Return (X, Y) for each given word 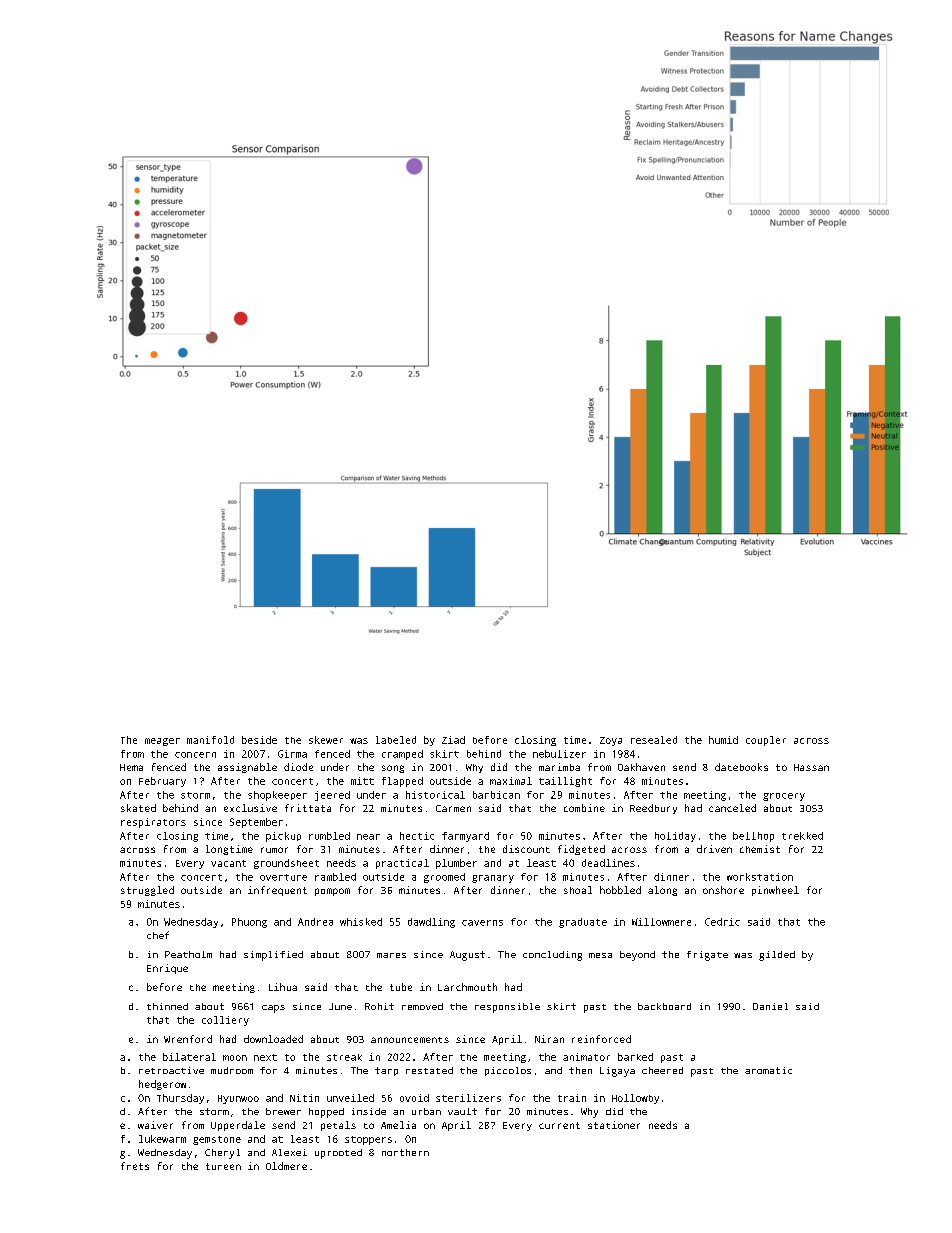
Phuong (249, 923)
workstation (760, 877)
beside (259, 740)
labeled (396, 740)
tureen (223, 1166)
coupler (766, 741)
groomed (444, 878)
